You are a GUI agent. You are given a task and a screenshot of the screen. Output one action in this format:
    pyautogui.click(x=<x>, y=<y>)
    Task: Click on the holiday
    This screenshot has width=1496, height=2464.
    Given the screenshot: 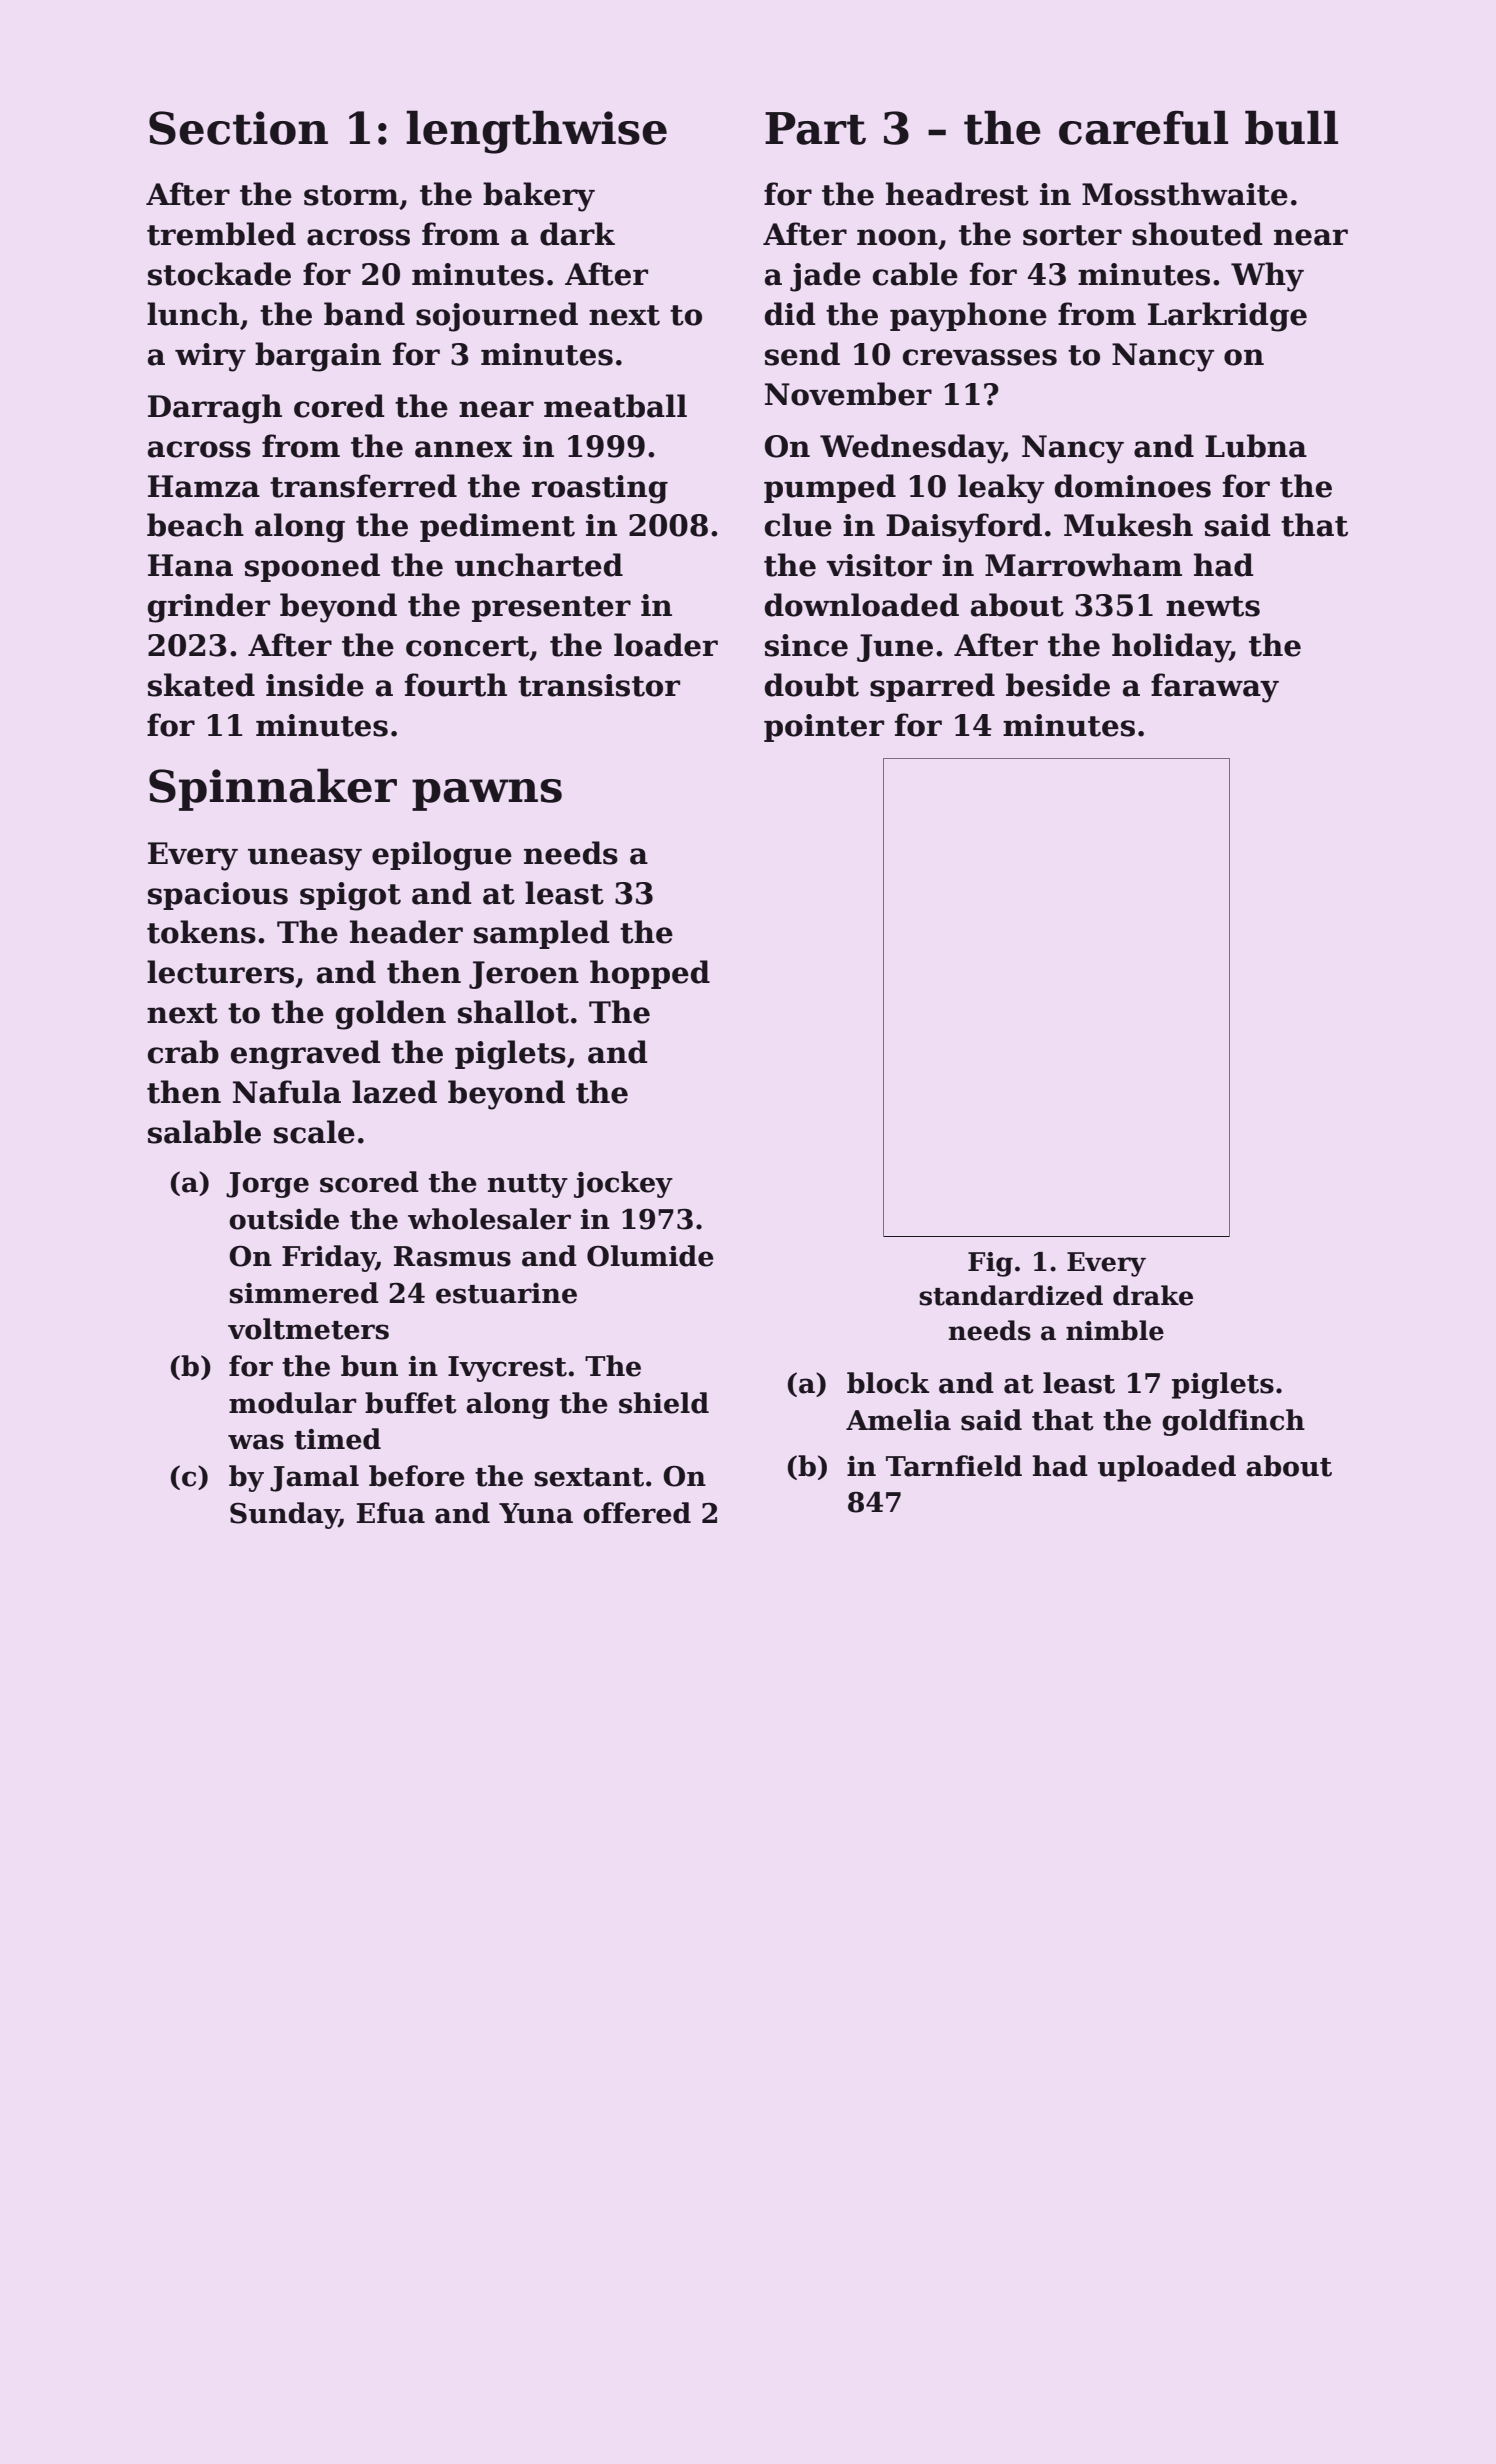 What is the action you would take?
    pyautogui.click(x=1171, y=648)
